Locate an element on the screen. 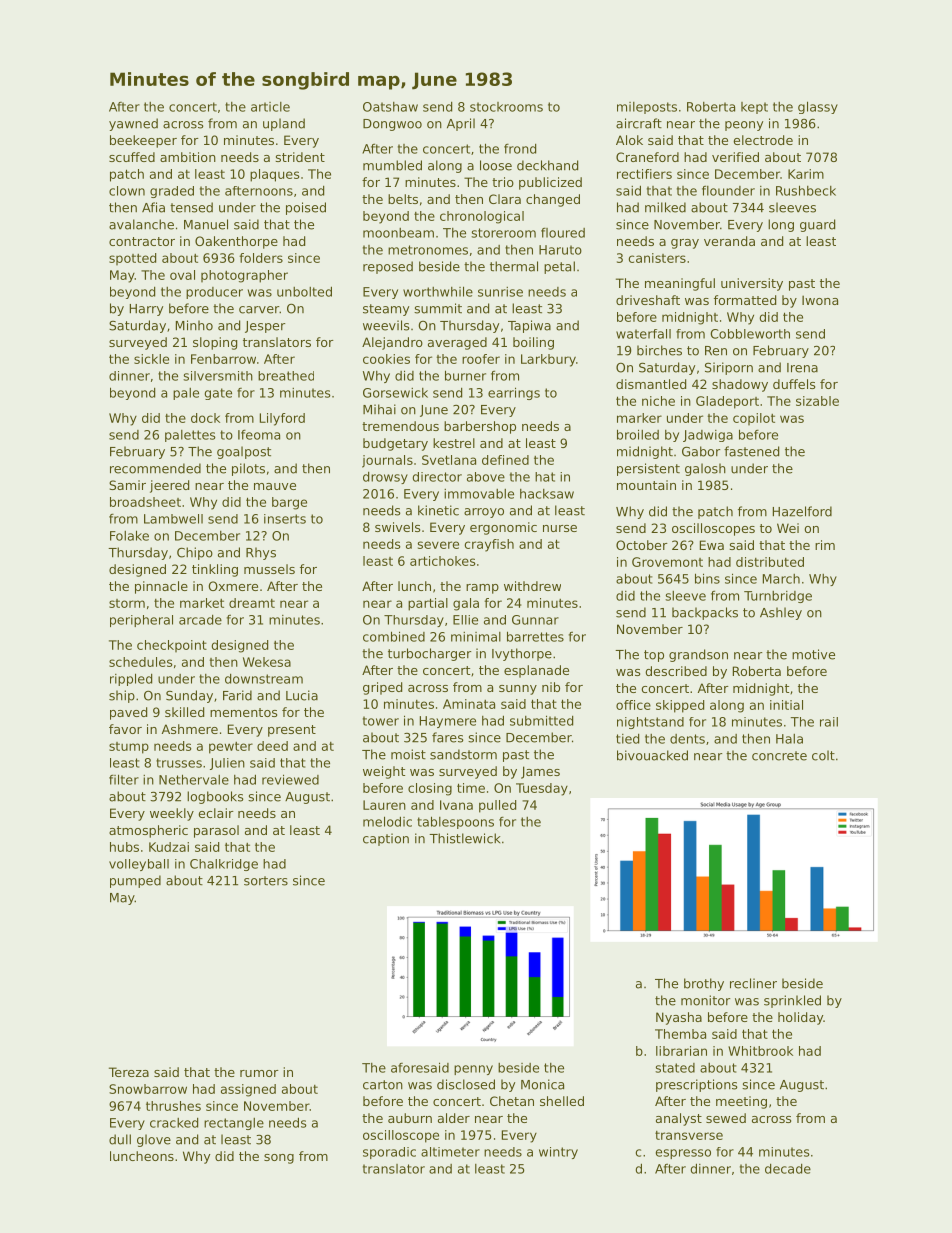 The image size is (952, 1233). glove is located at coordinates (154, 1140).
